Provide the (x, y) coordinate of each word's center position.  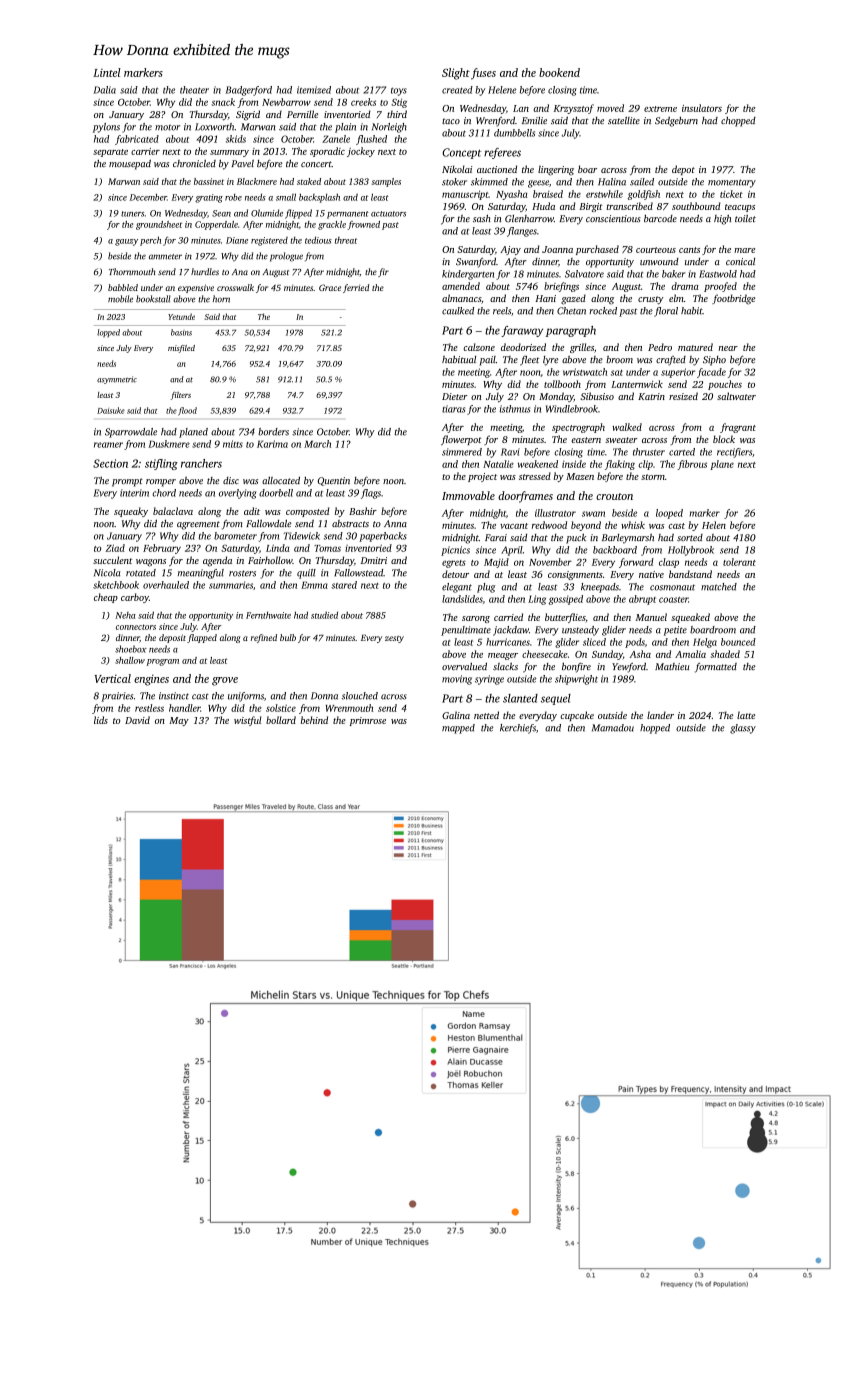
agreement (198, 525)
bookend (559, 72)
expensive (196, 288)
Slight (456, 74)
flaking (620, 465)
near (728, 348)
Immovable (468, 495)
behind (314, 720)
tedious (318, 240)
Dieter (455, 396)
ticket (731, 194)
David (137, 720)
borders (273, 432)
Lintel (107, 72)
